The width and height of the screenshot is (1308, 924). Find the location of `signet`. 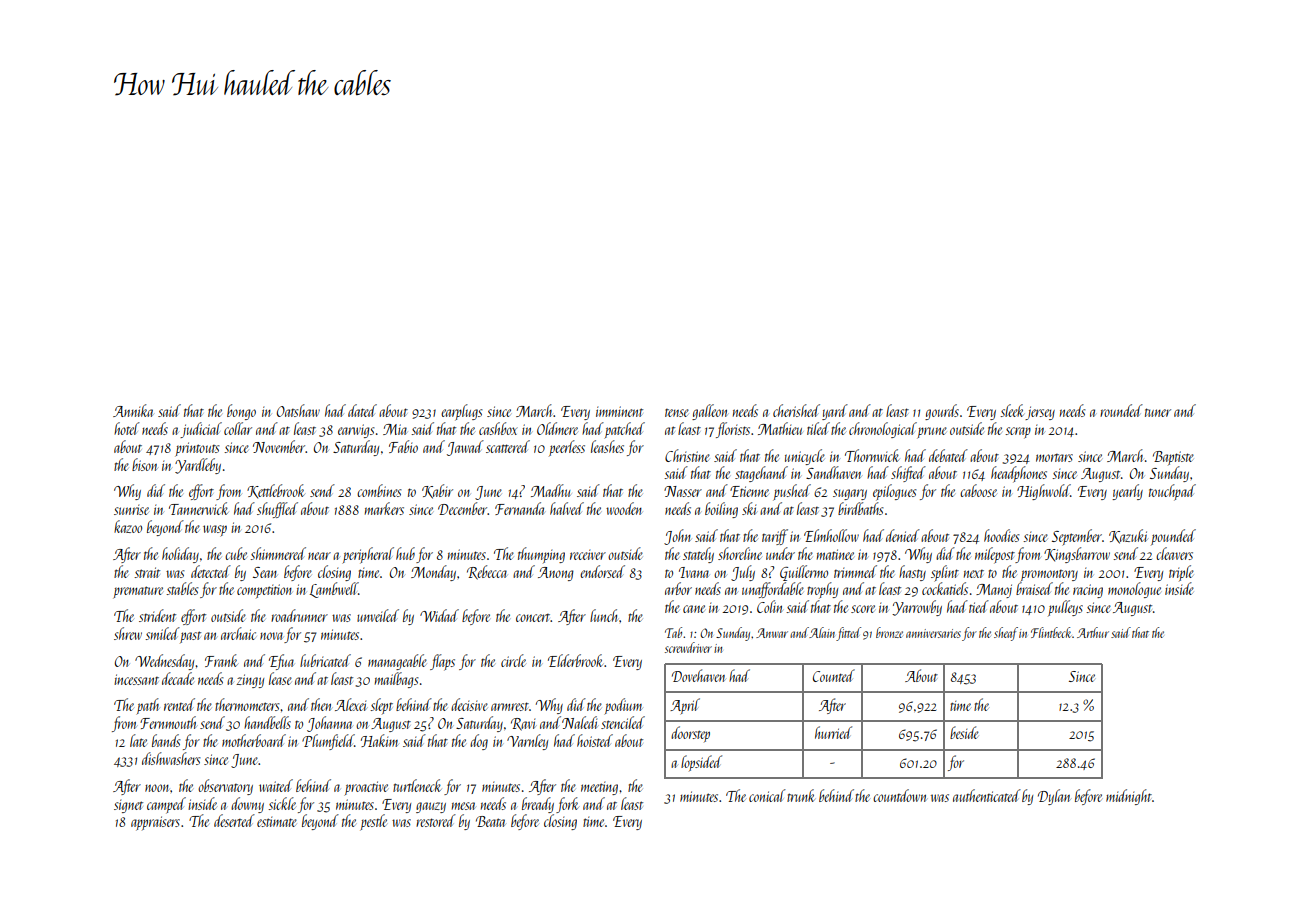

signet is located at coordinates (128, 806).
